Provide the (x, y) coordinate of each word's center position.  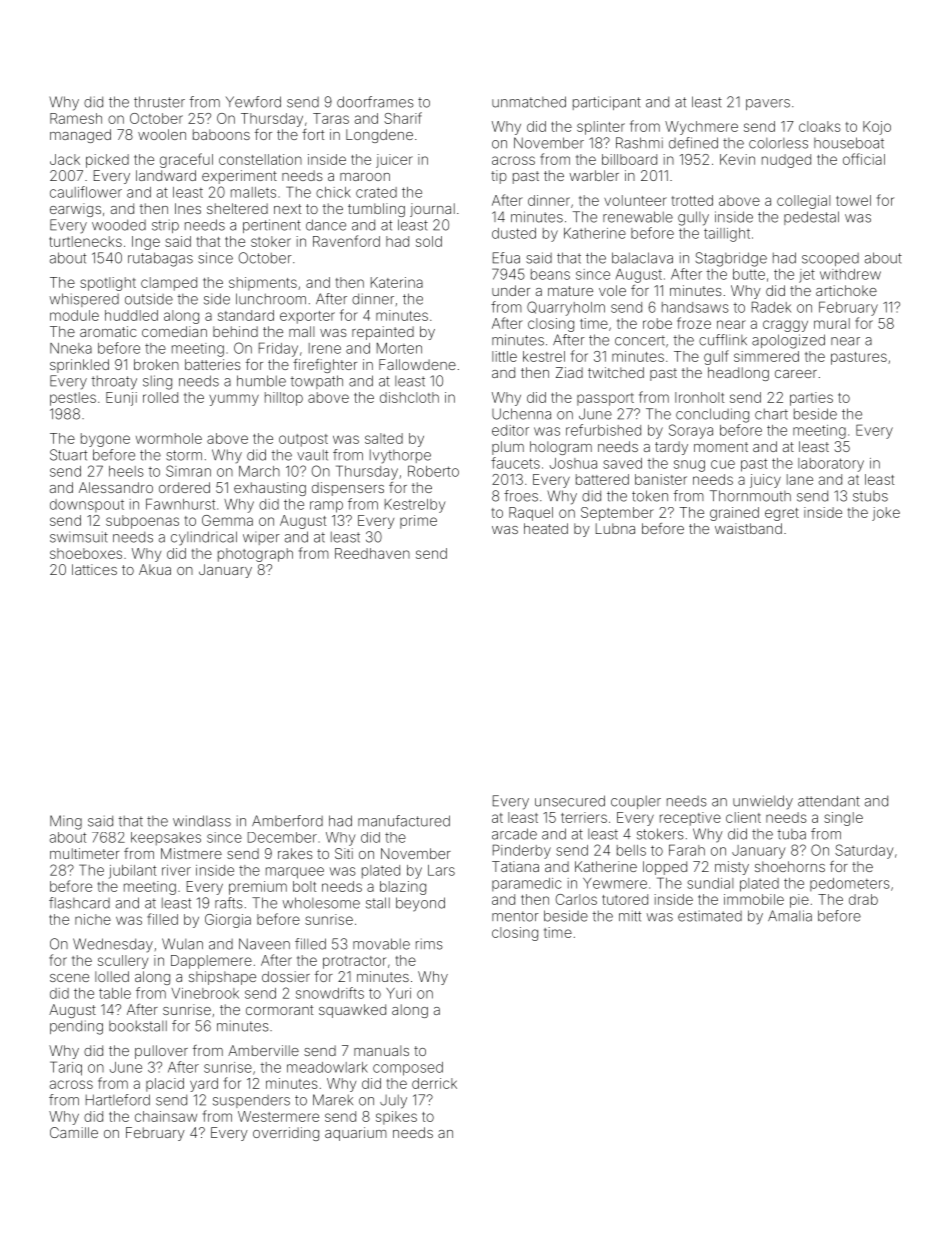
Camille (74, 1132)
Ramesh (76, 118)
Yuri (398, 993)
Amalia (790, 916)
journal (432, 210)
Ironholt (699, 397)
